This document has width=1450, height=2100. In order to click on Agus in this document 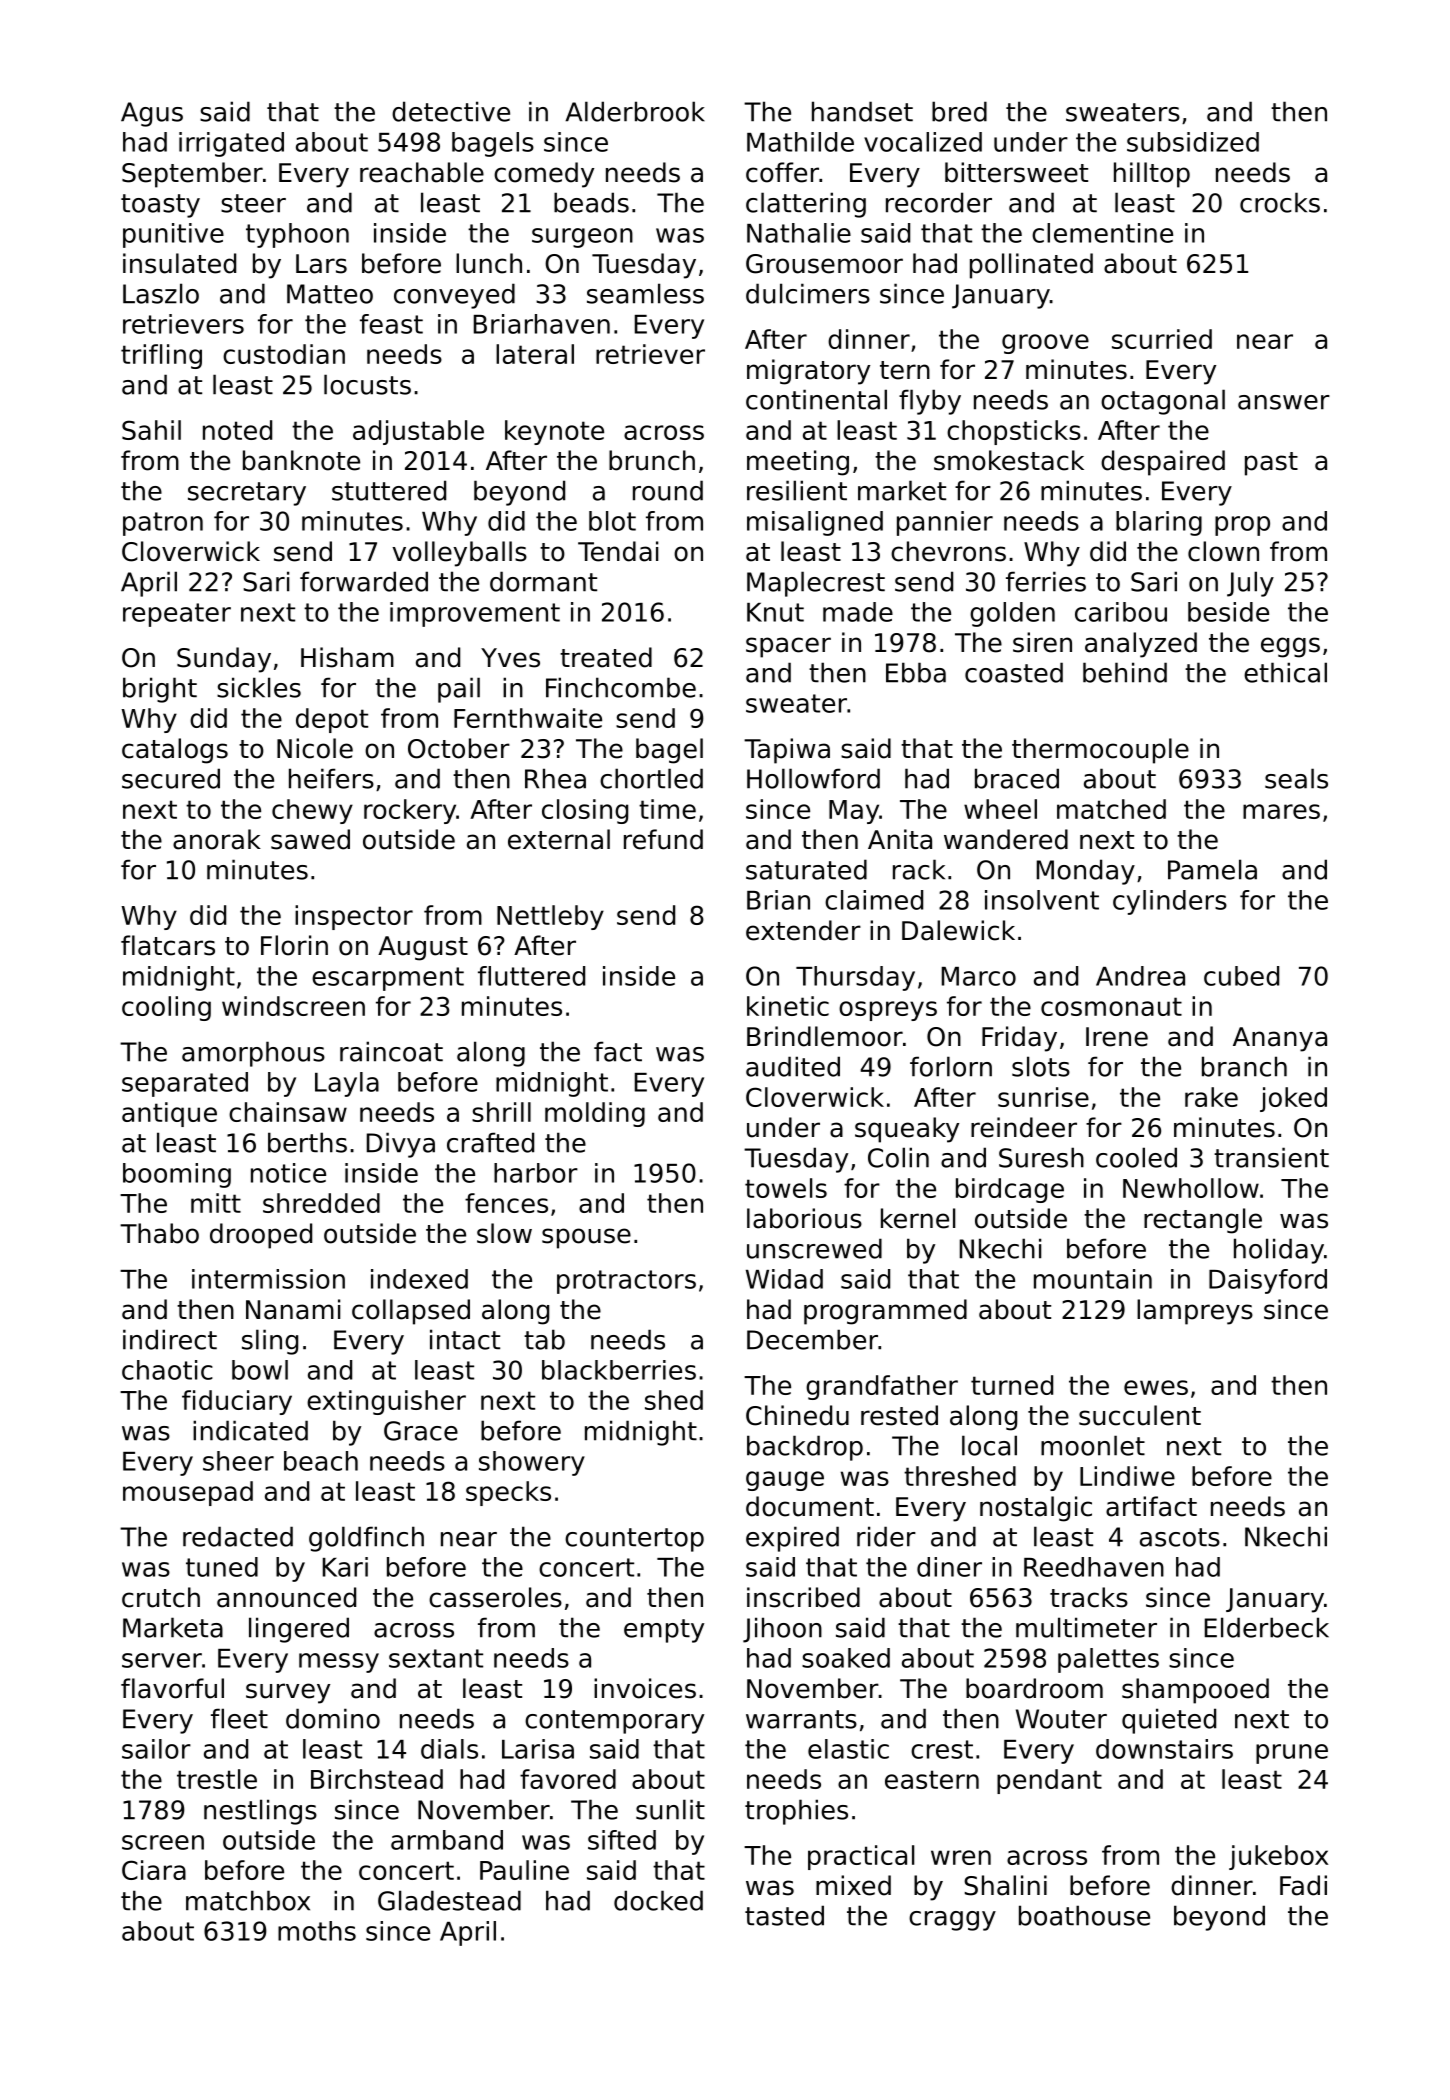, I will do `click(152, 114)`.
